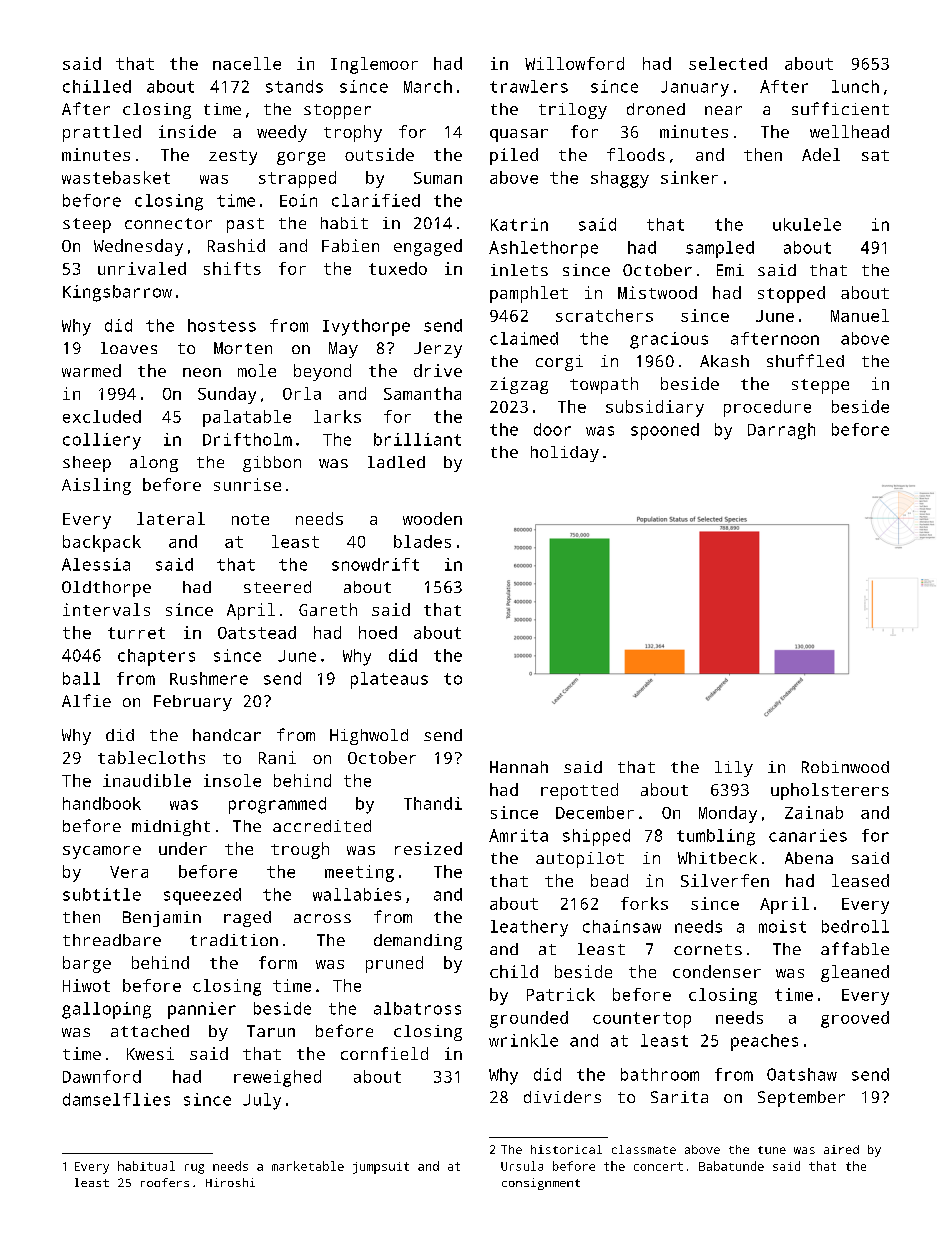 Image resolution: width=952 pixels, height=1233 pixels. What do you see at coordinates (541, 1184) in the screenshot?
I see `consignment` at bounding box center [541, 1184].
